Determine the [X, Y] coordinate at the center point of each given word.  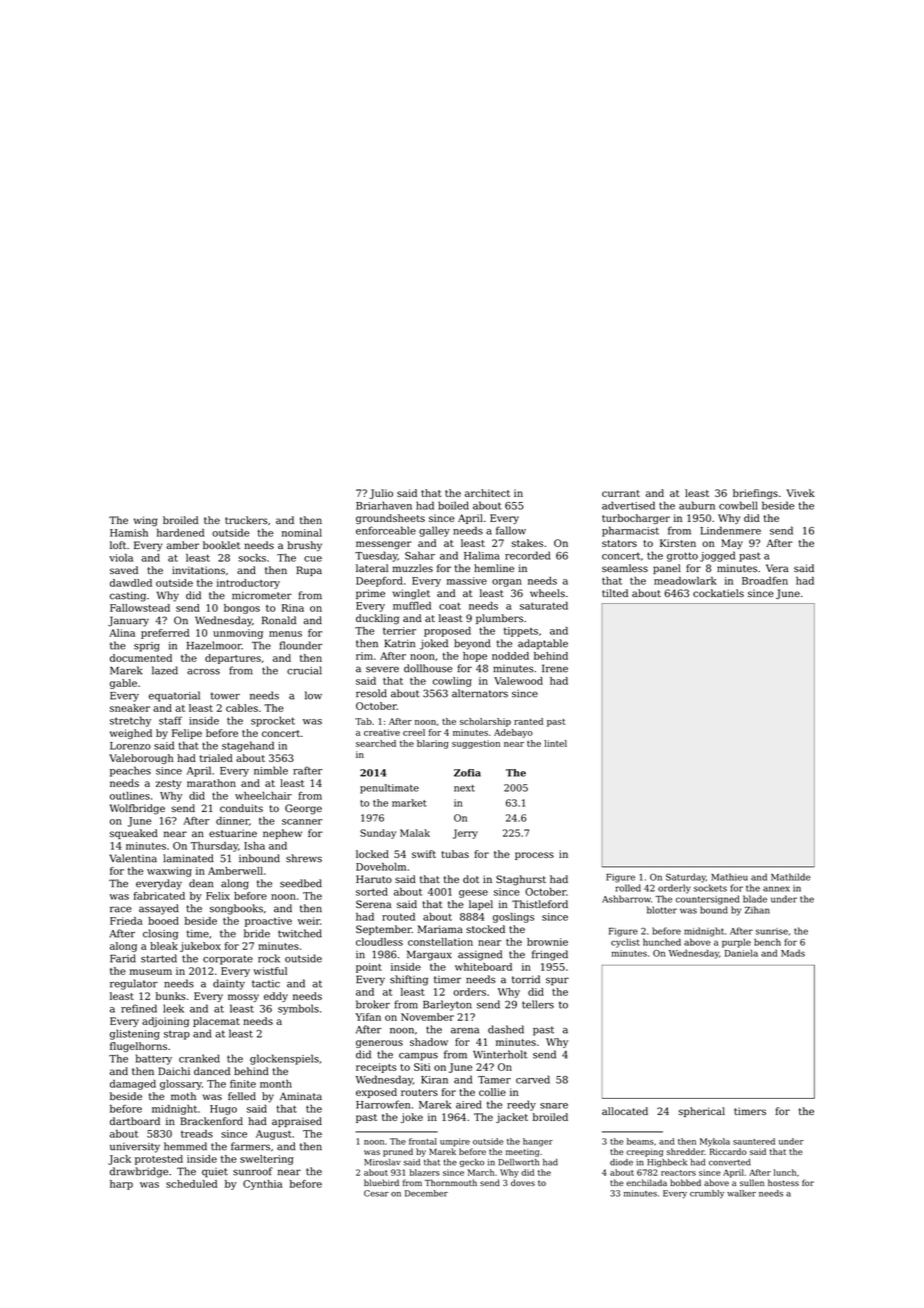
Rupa [309, 571]
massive [467, 581]
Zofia [467, 773]
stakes [527, 543]
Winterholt [500, 1054]
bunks [171, 996]
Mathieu [729, 877]
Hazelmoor [214, 645]
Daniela [741, 953]
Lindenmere [730, 530]
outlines [130, 796]
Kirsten [678, 543]
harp [121, 1185]
